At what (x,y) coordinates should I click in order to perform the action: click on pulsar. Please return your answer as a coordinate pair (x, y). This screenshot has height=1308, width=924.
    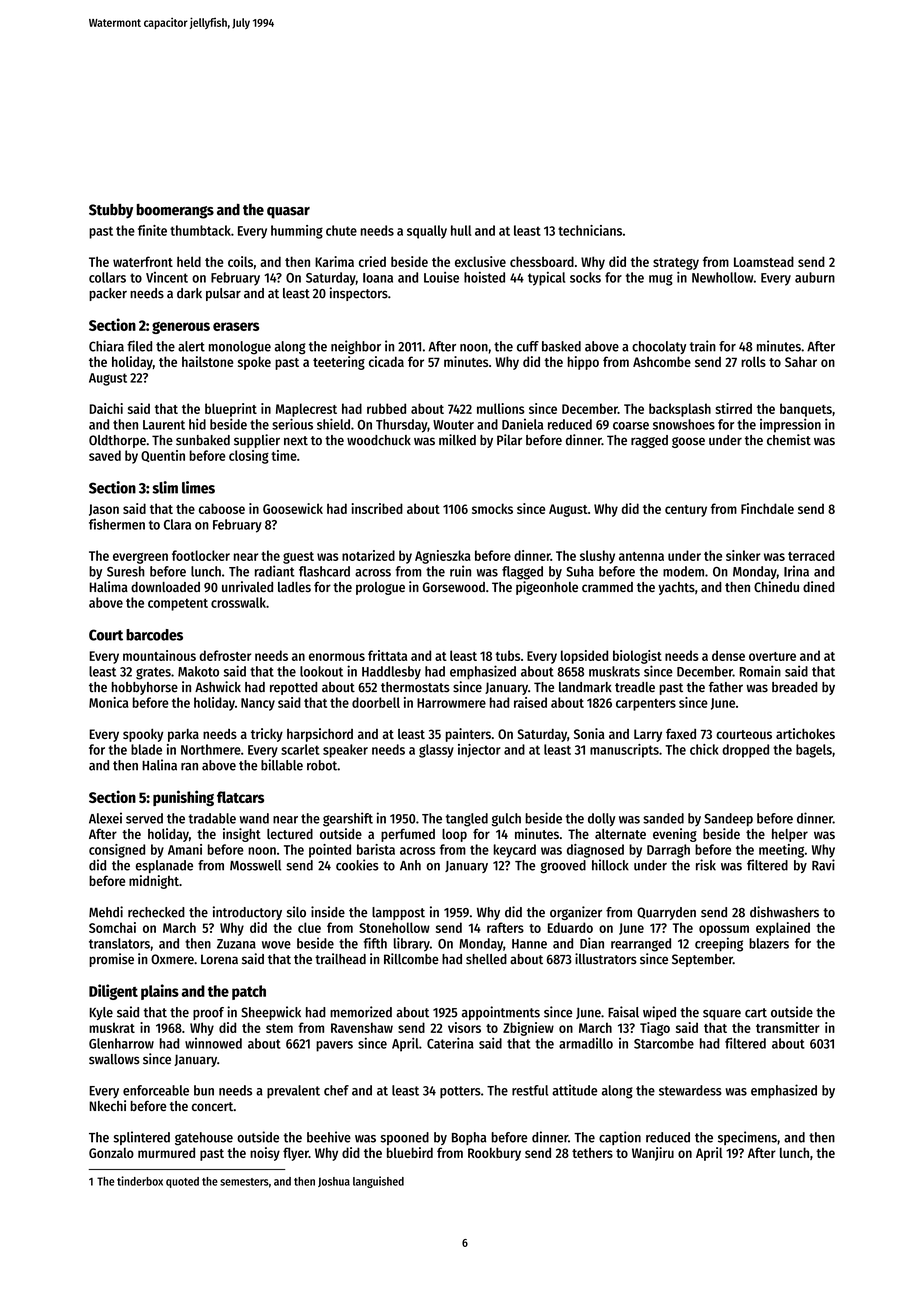
    Looking at the image, I should click on (223, 294).
